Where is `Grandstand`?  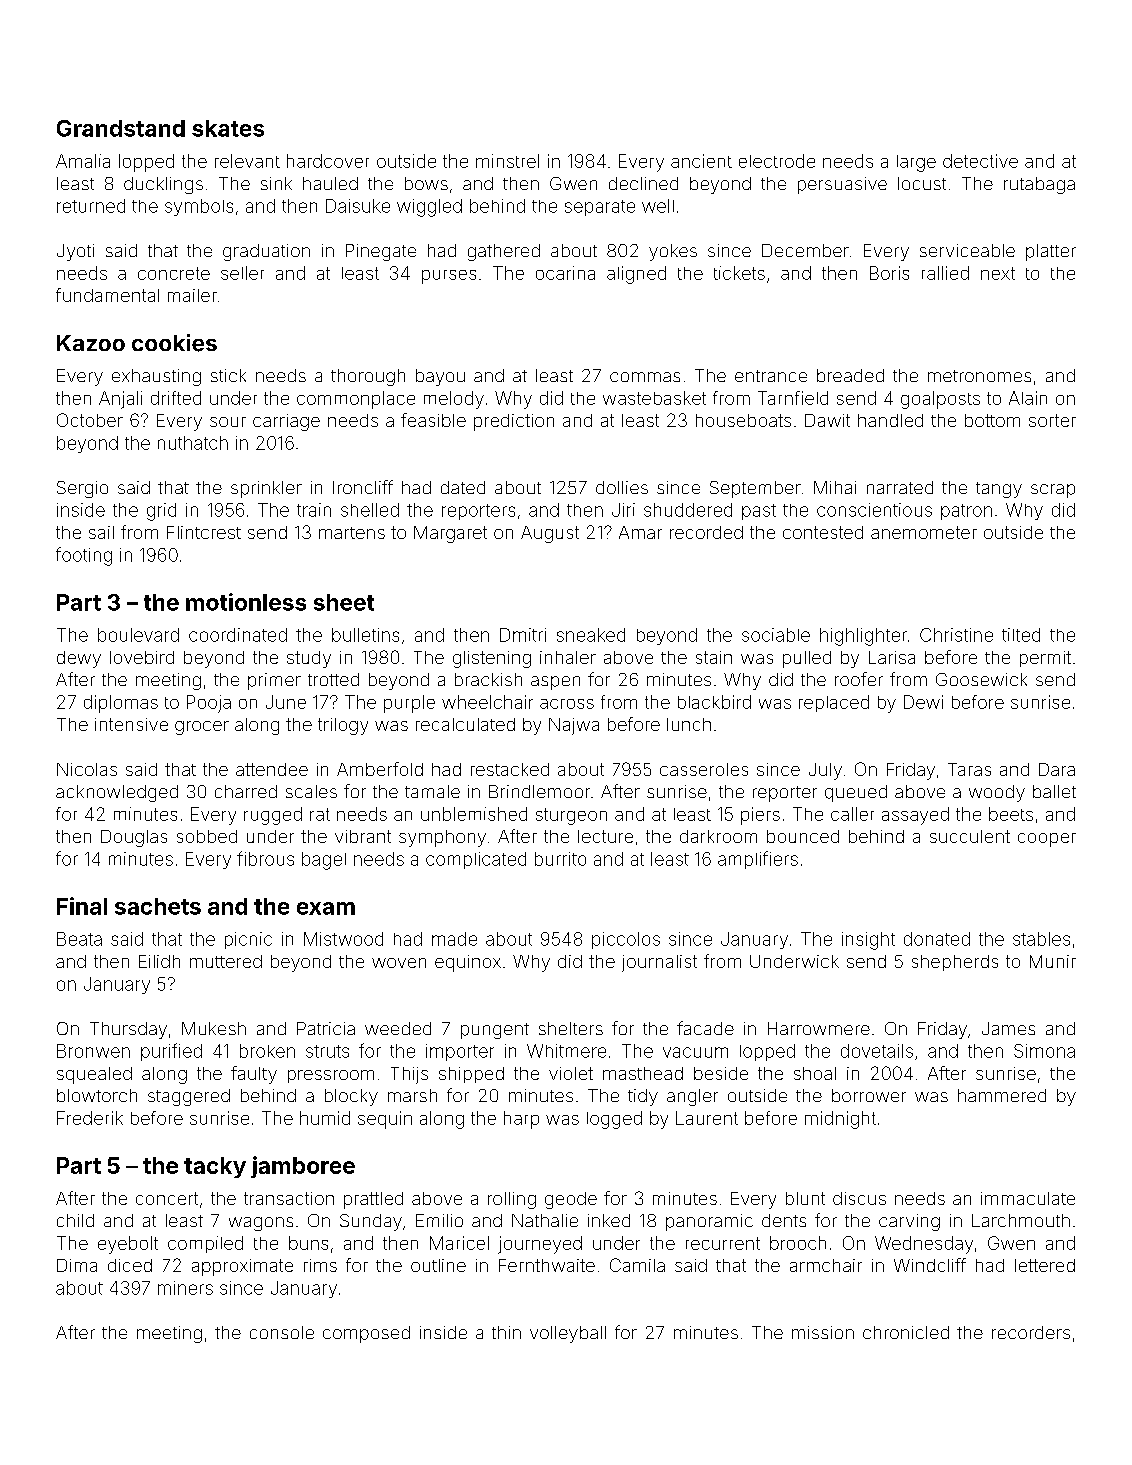
Grandstand is located at coordinates (121, 128).
